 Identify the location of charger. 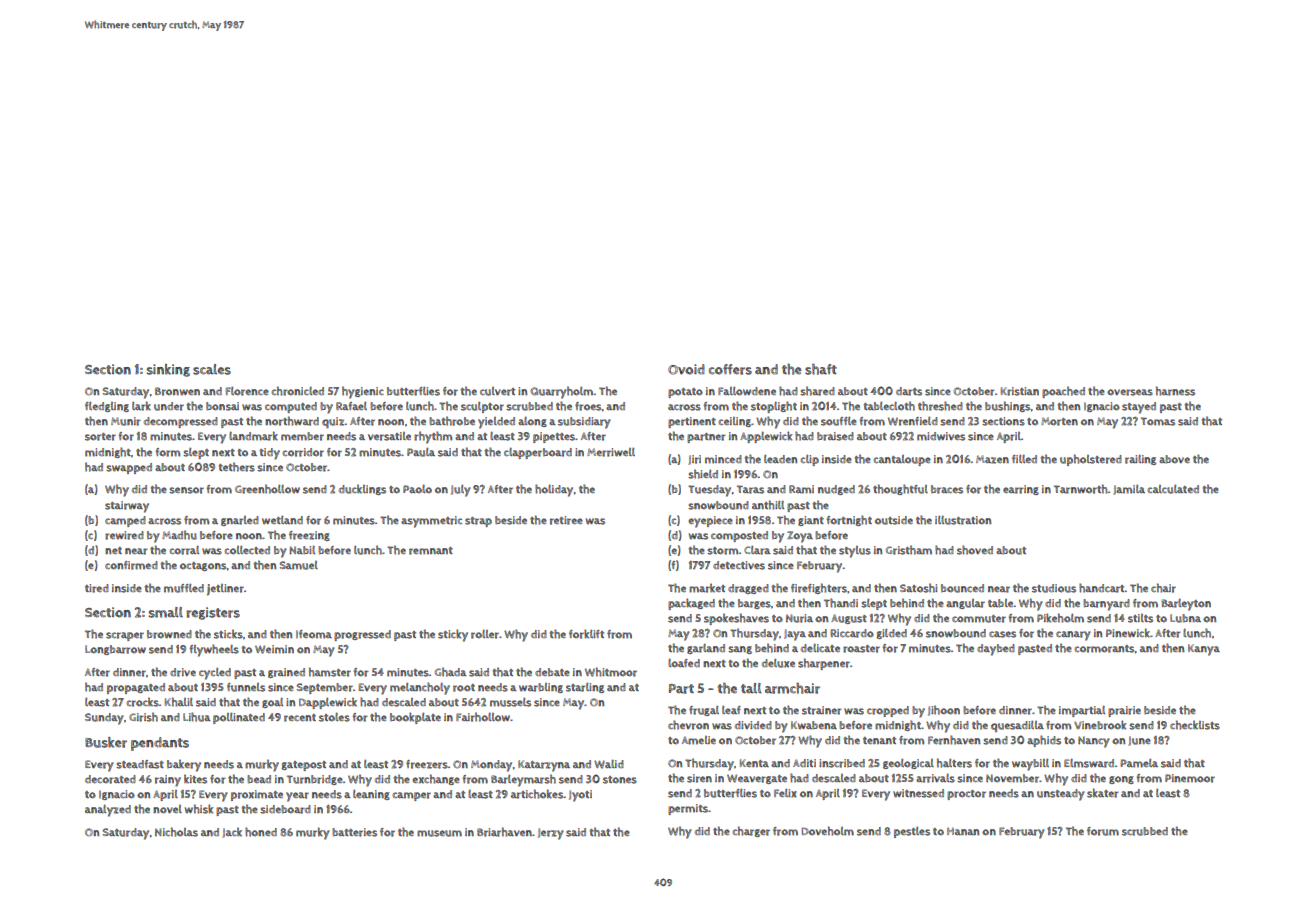
(751, 831).
